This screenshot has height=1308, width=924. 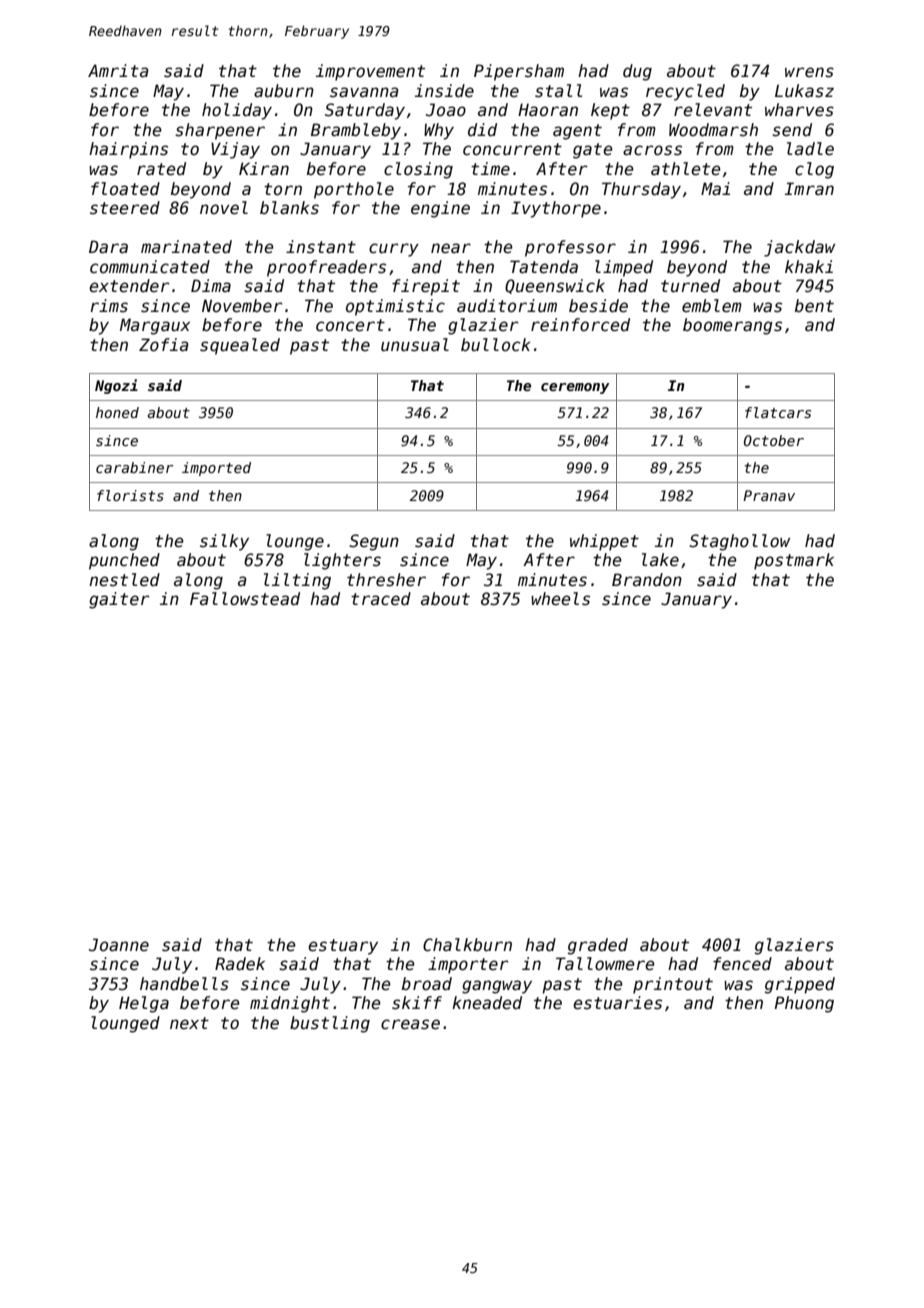 I want to click on Helga, so click(x=144, y=1004).
